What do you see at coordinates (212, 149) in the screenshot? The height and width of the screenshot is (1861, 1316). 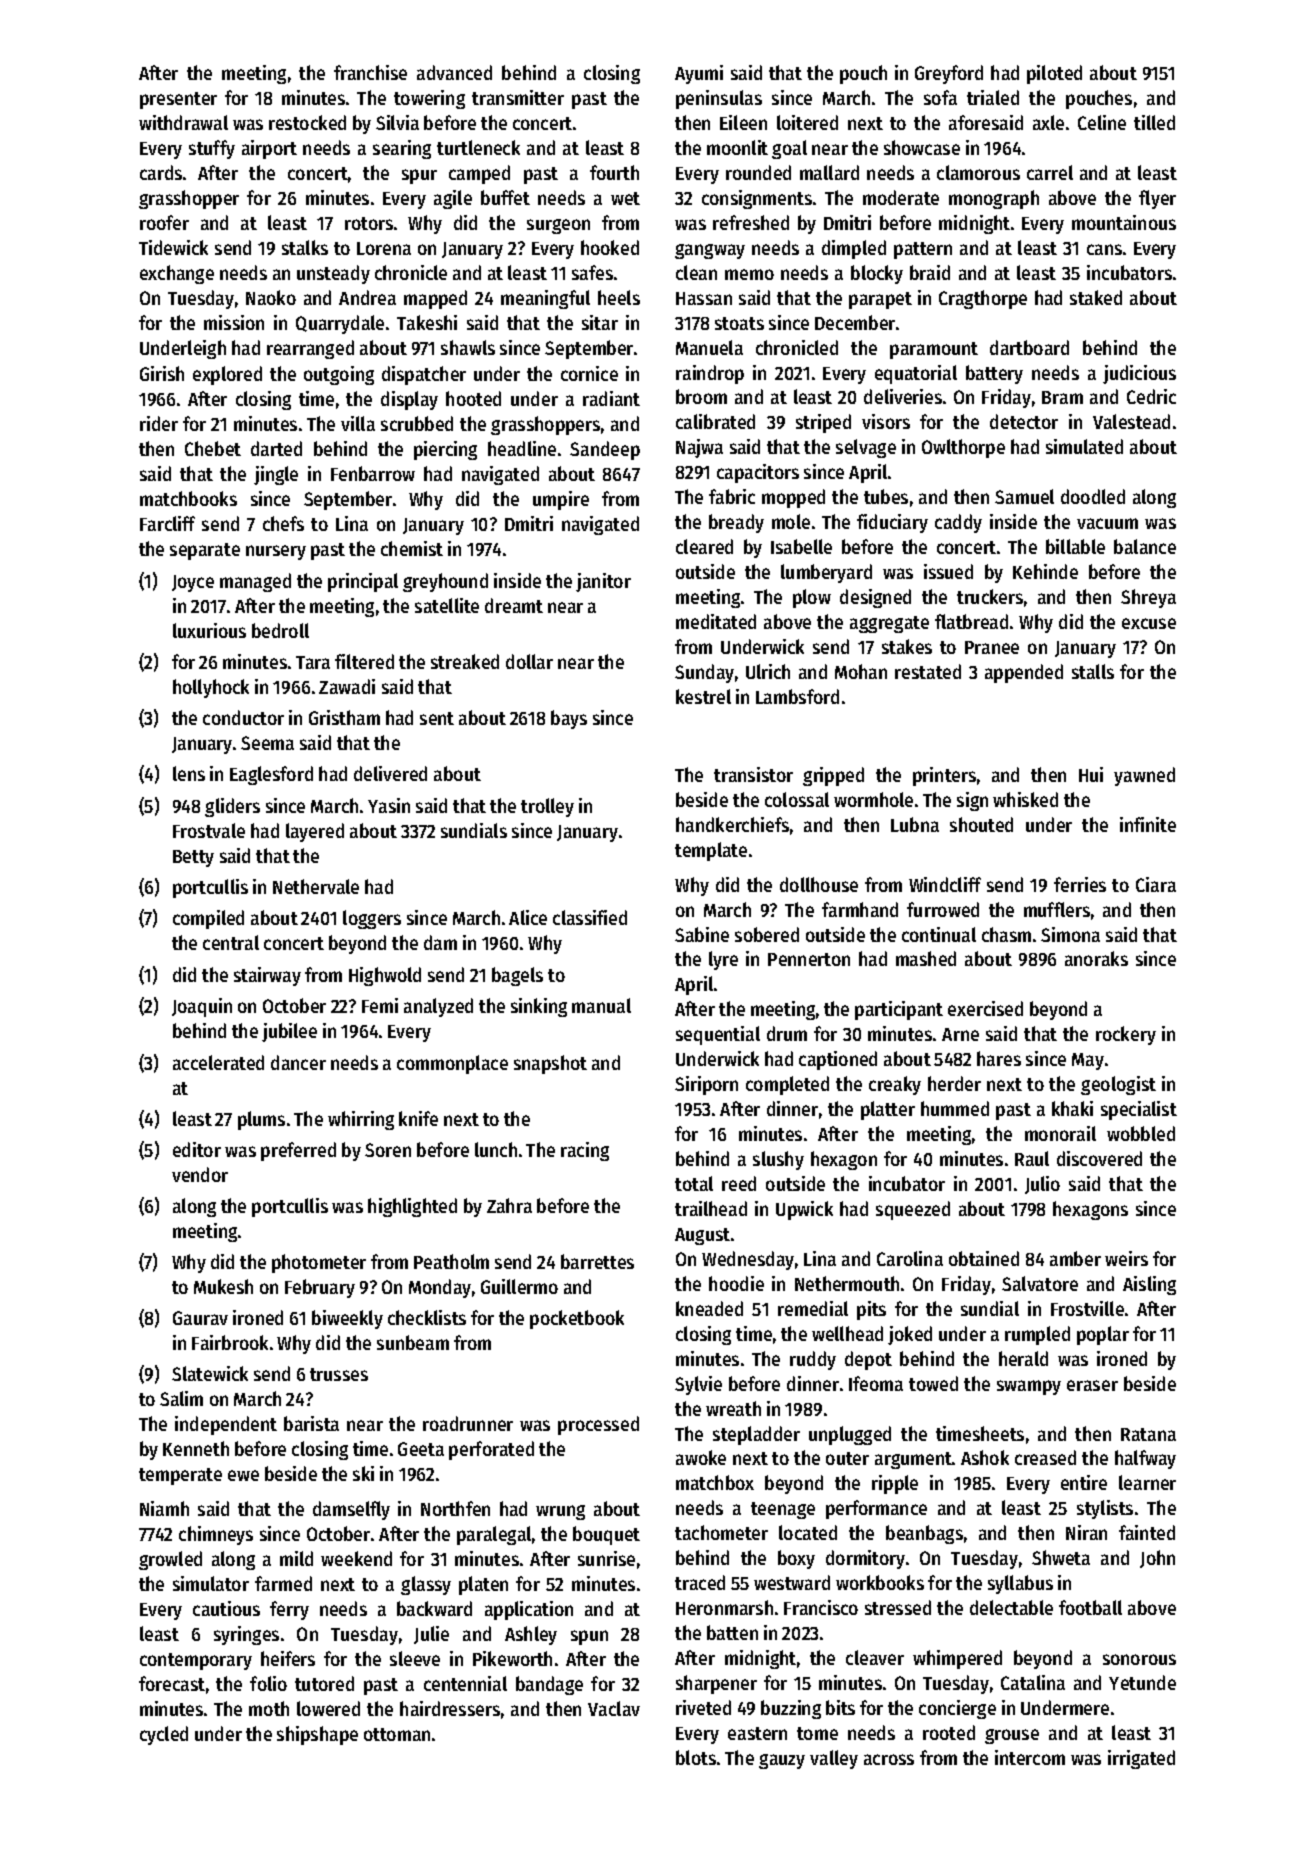 I see `stuffy` at bounding box center [212, 149].
